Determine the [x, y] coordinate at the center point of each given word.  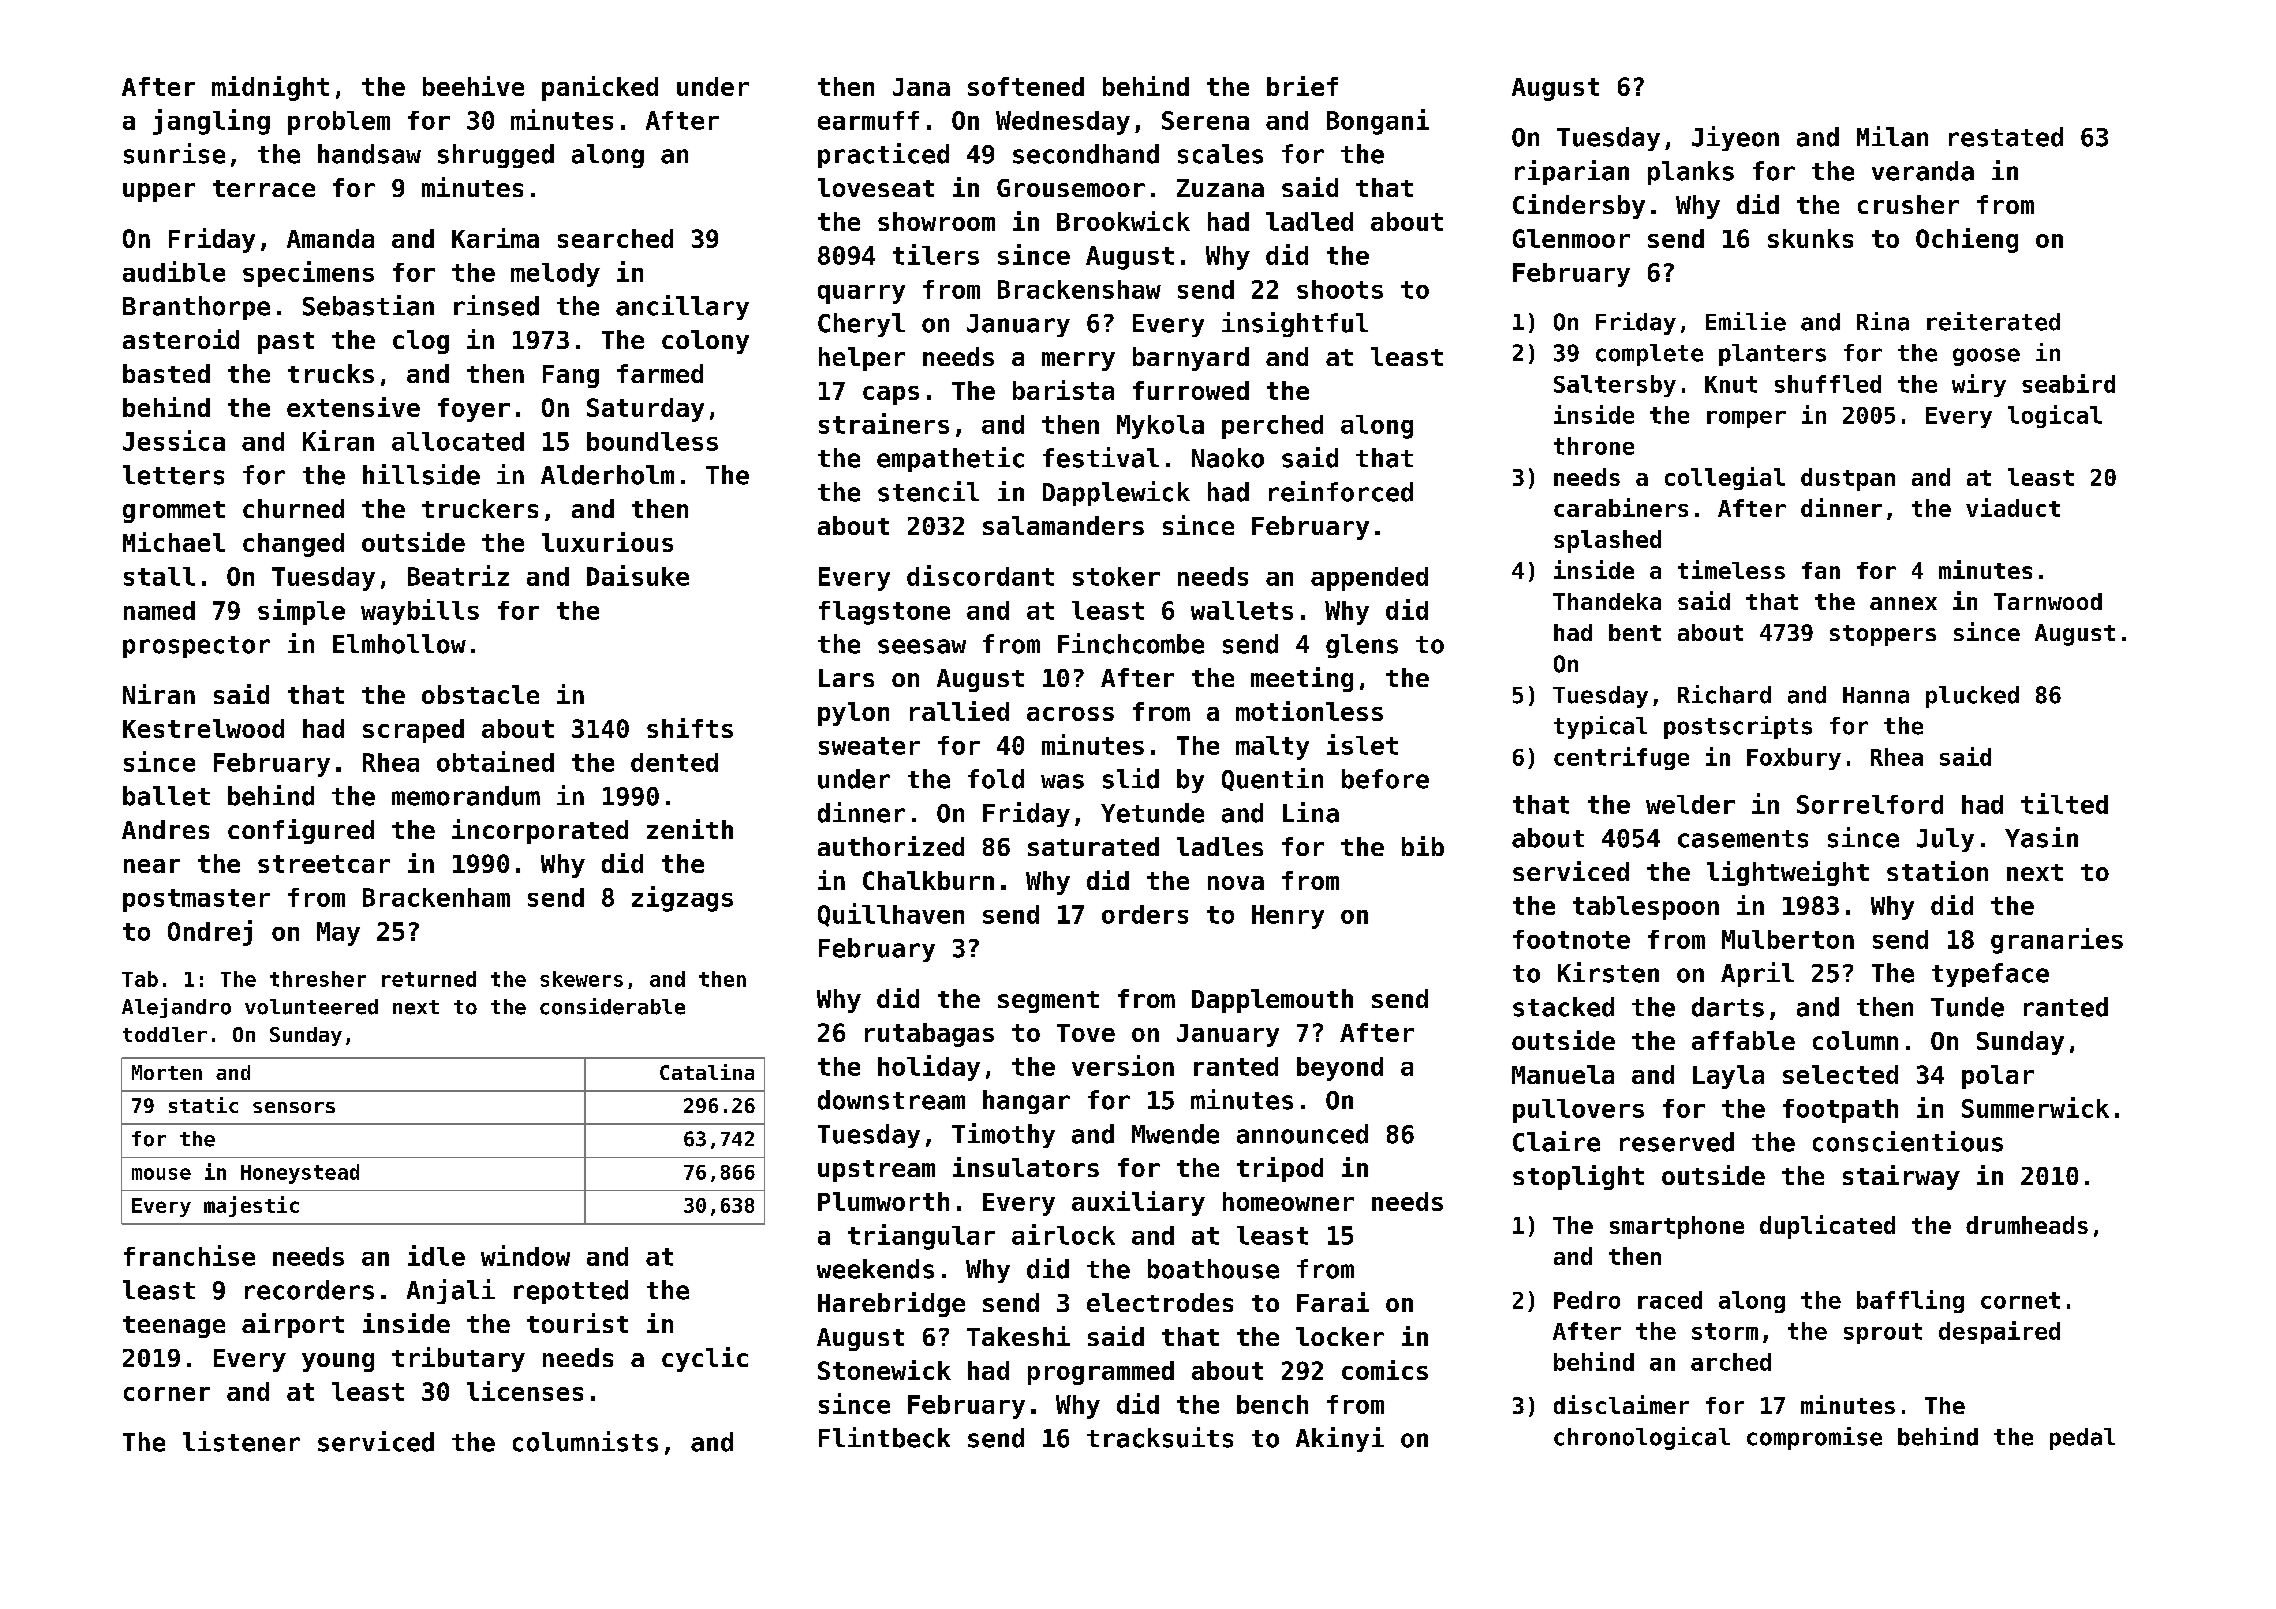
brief [1302, 86]
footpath [1840, 1111]
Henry [1288, 917]
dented [674, 762]
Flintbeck [884, 1437]
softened [1026, 86]
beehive [473, 86]
